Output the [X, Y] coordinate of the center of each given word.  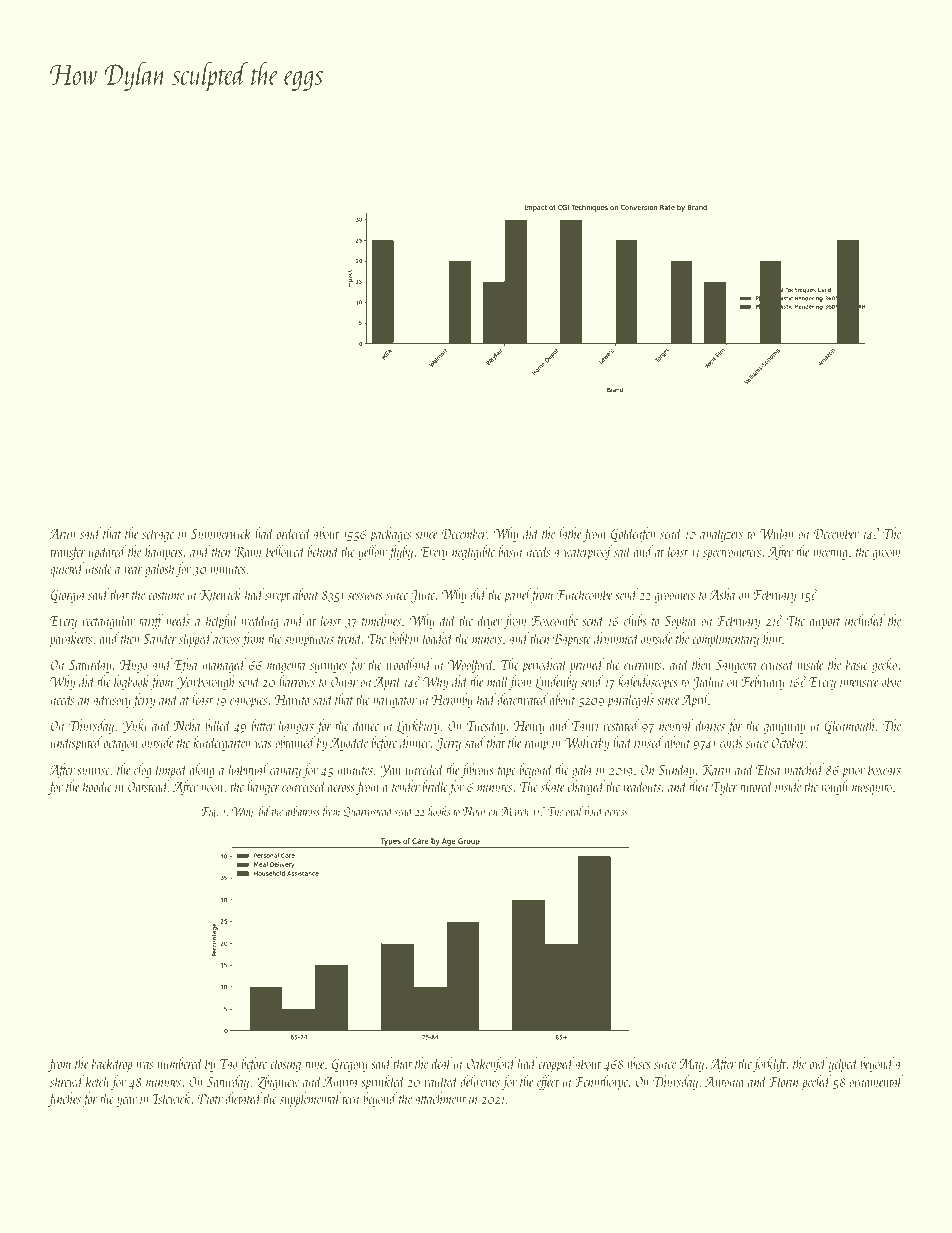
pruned [587, 665]
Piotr [210, 1098]
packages [390, 534]
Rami [248, 552]
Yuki [135, 726]
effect [548, 1082]
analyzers [721, 534]
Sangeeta [736, 666]
